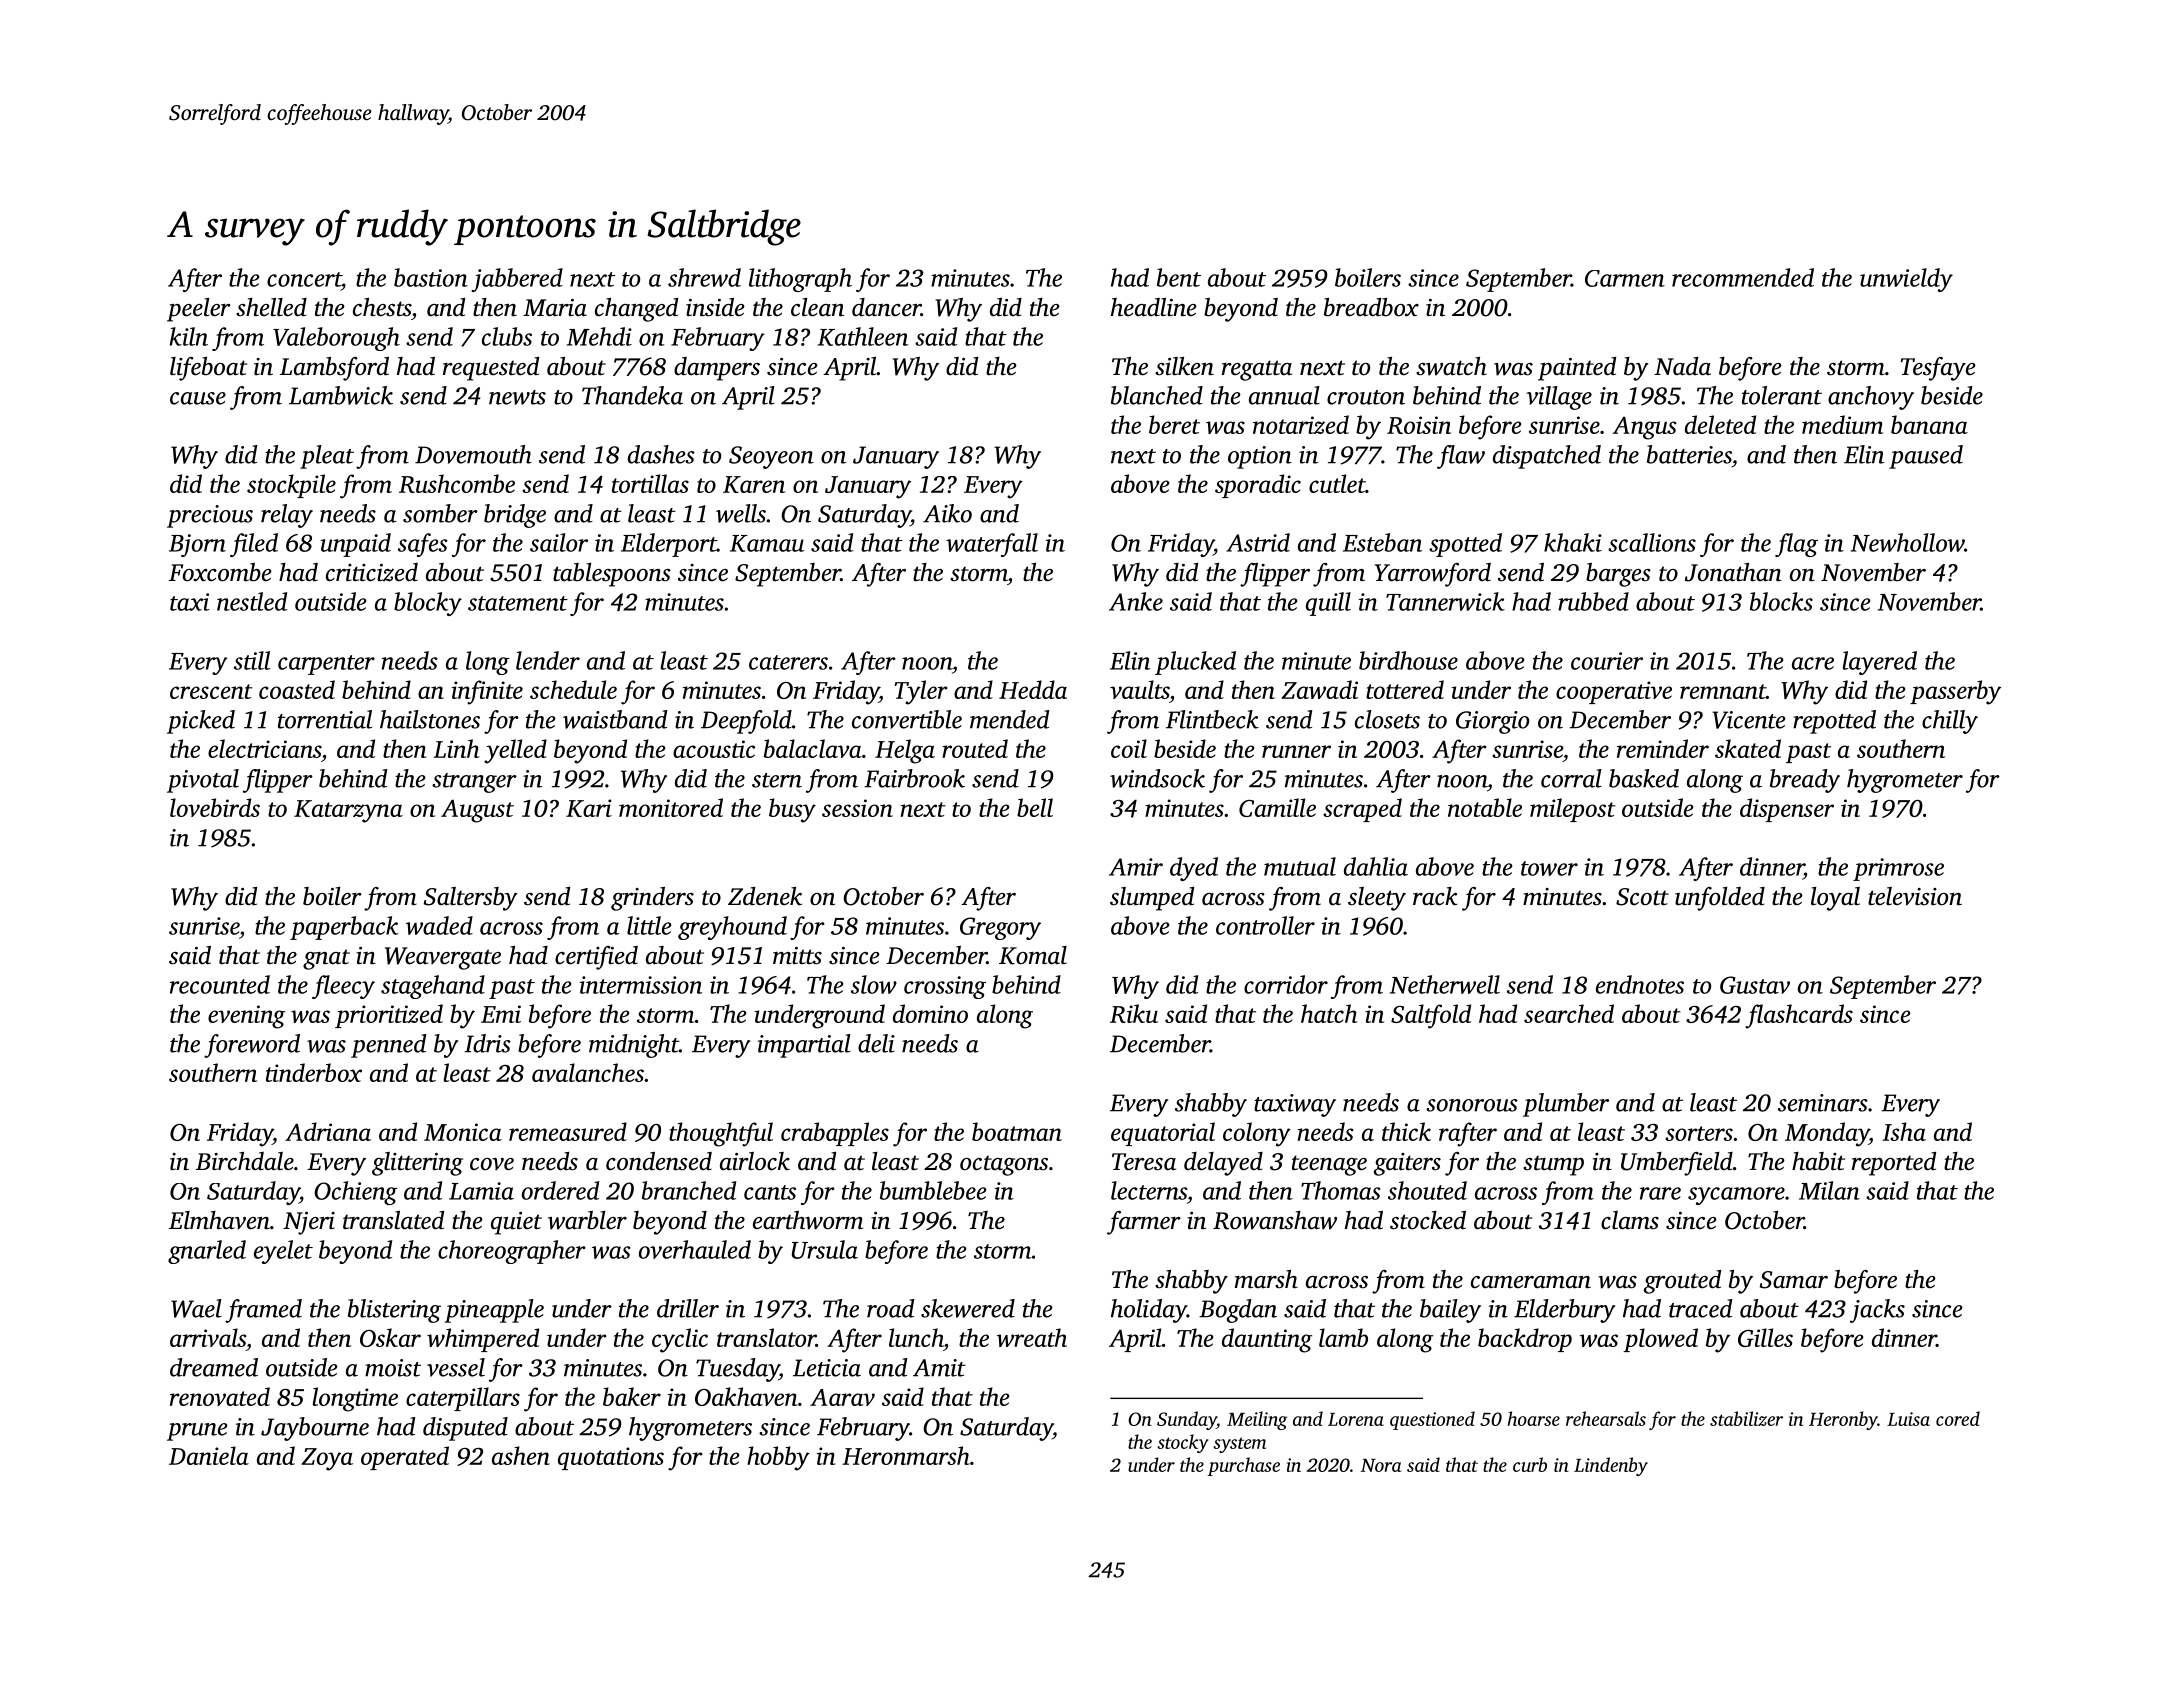  Describe the element at coordinates (263, 1311) in the page. I see `framed` at that location.
